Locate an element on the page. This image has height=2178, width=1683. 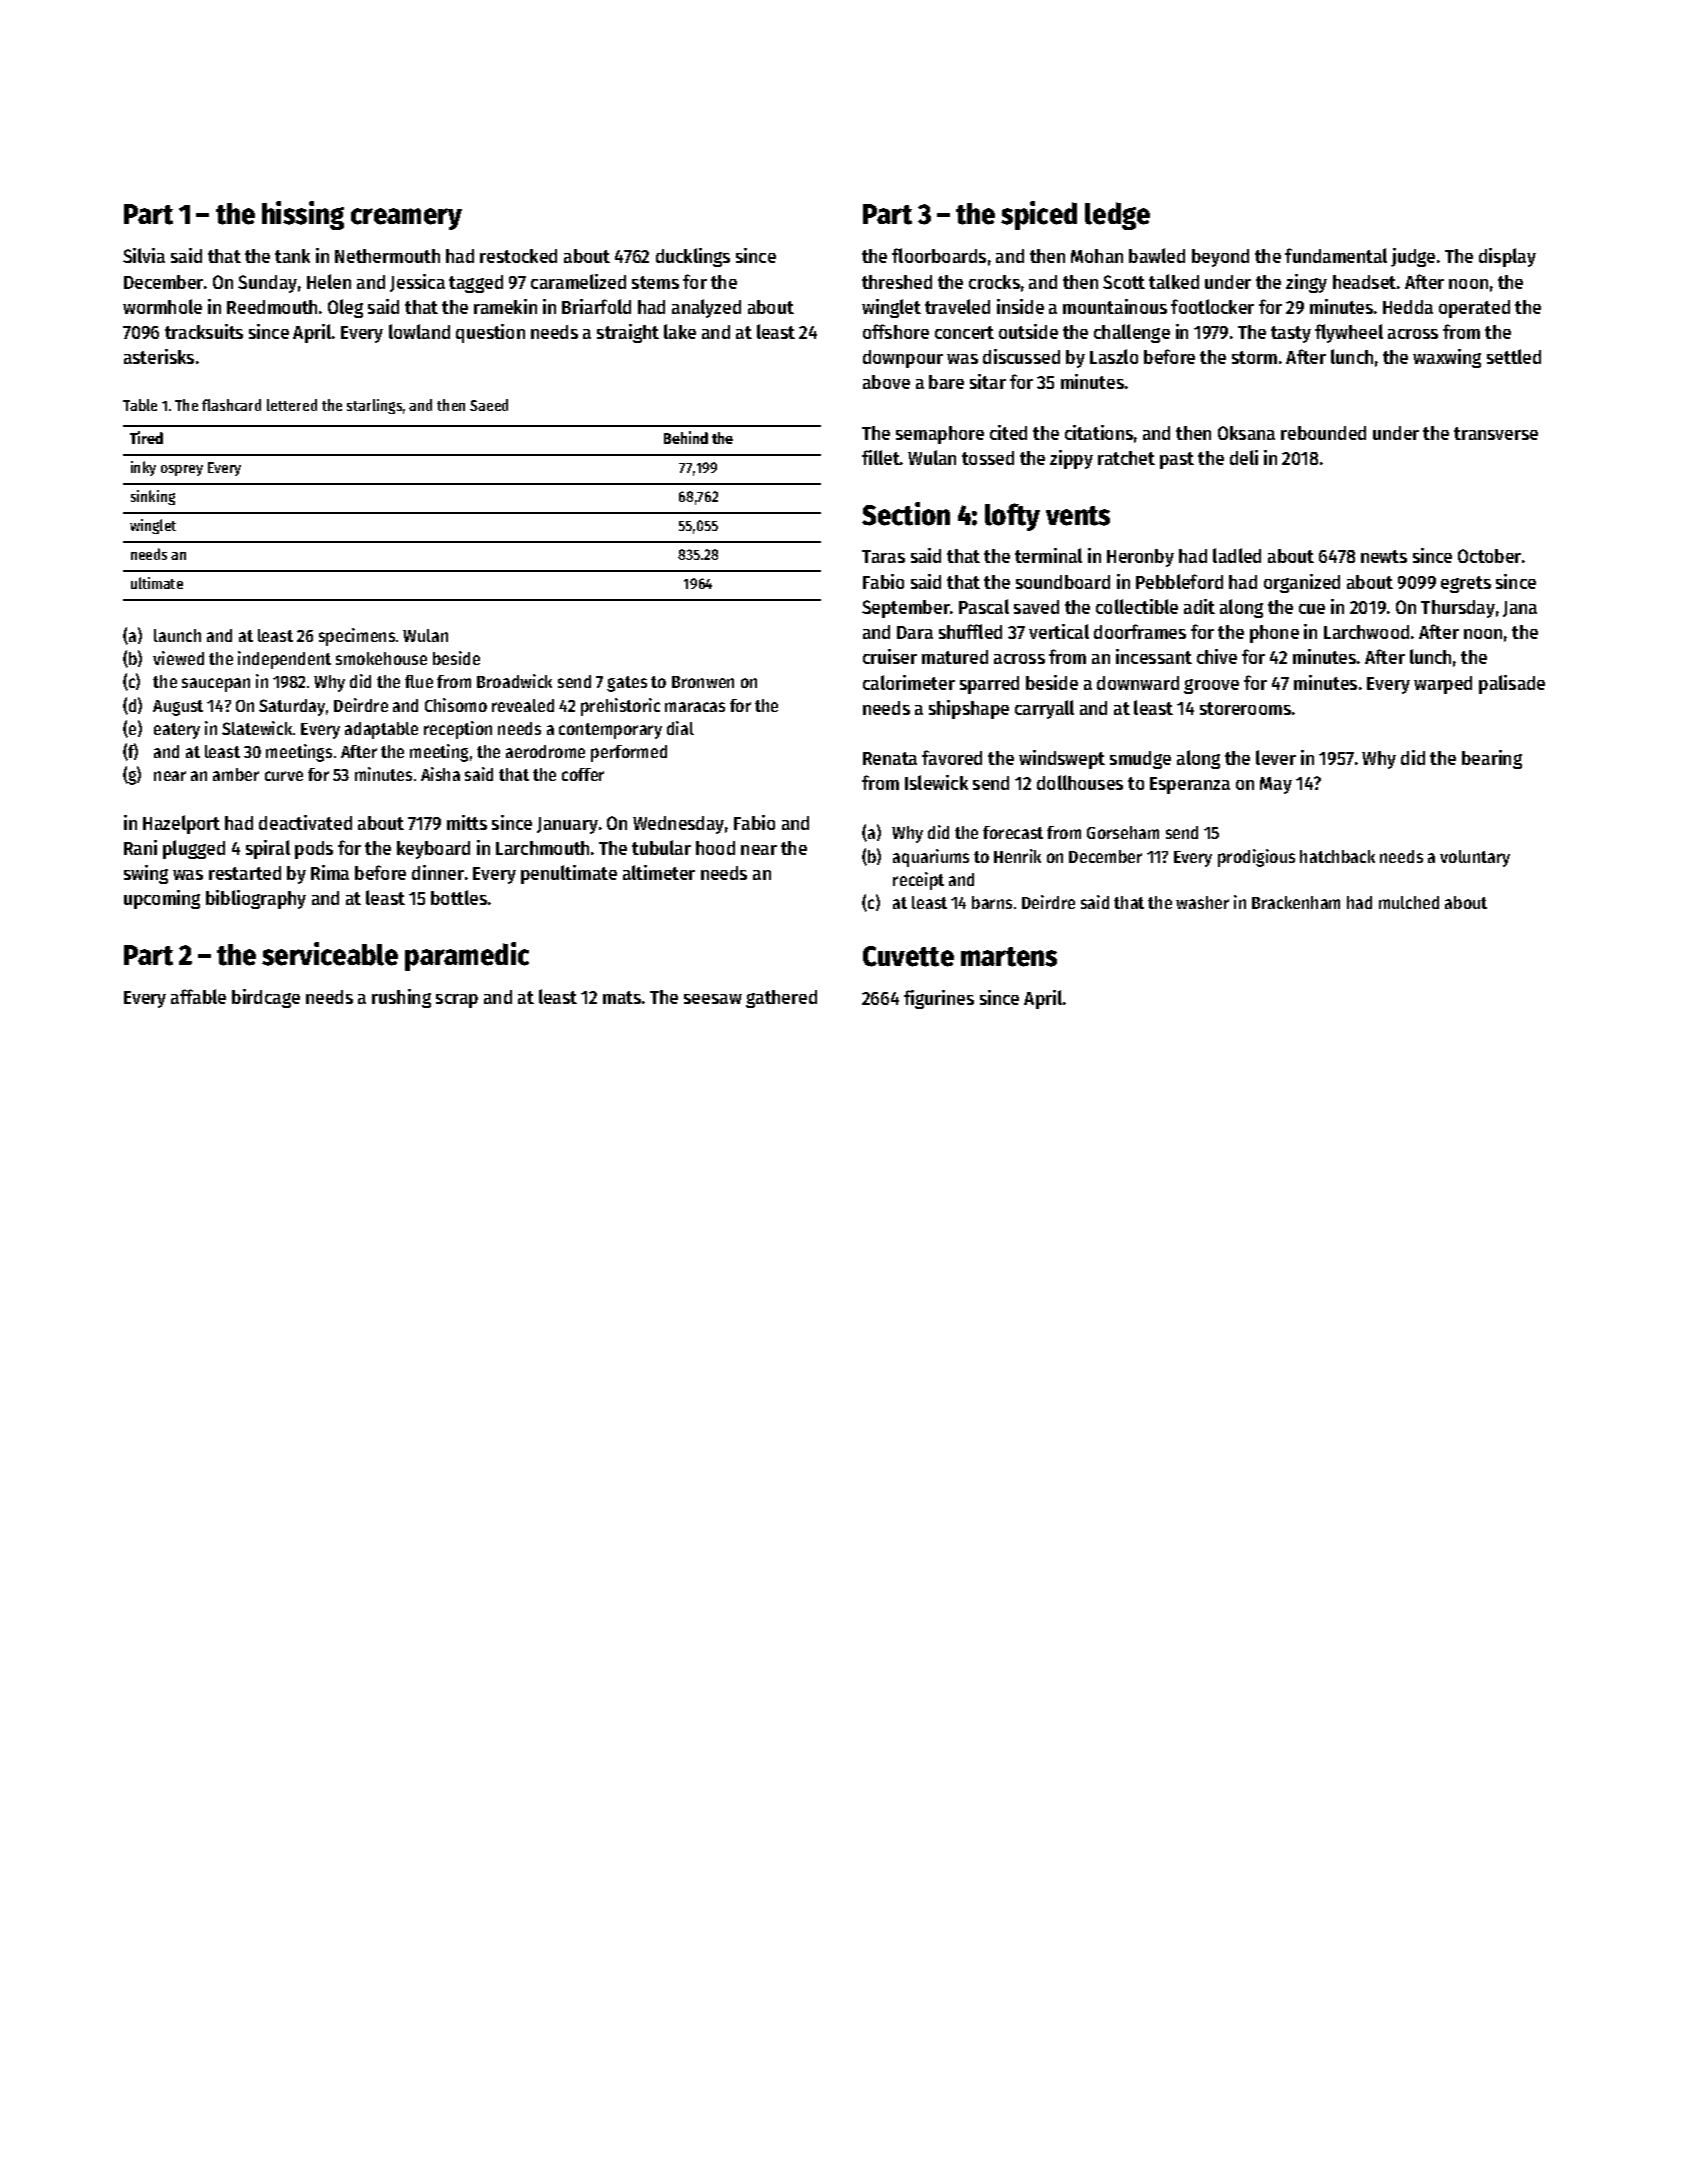
Jana is located at coordinates (1520, 609).
